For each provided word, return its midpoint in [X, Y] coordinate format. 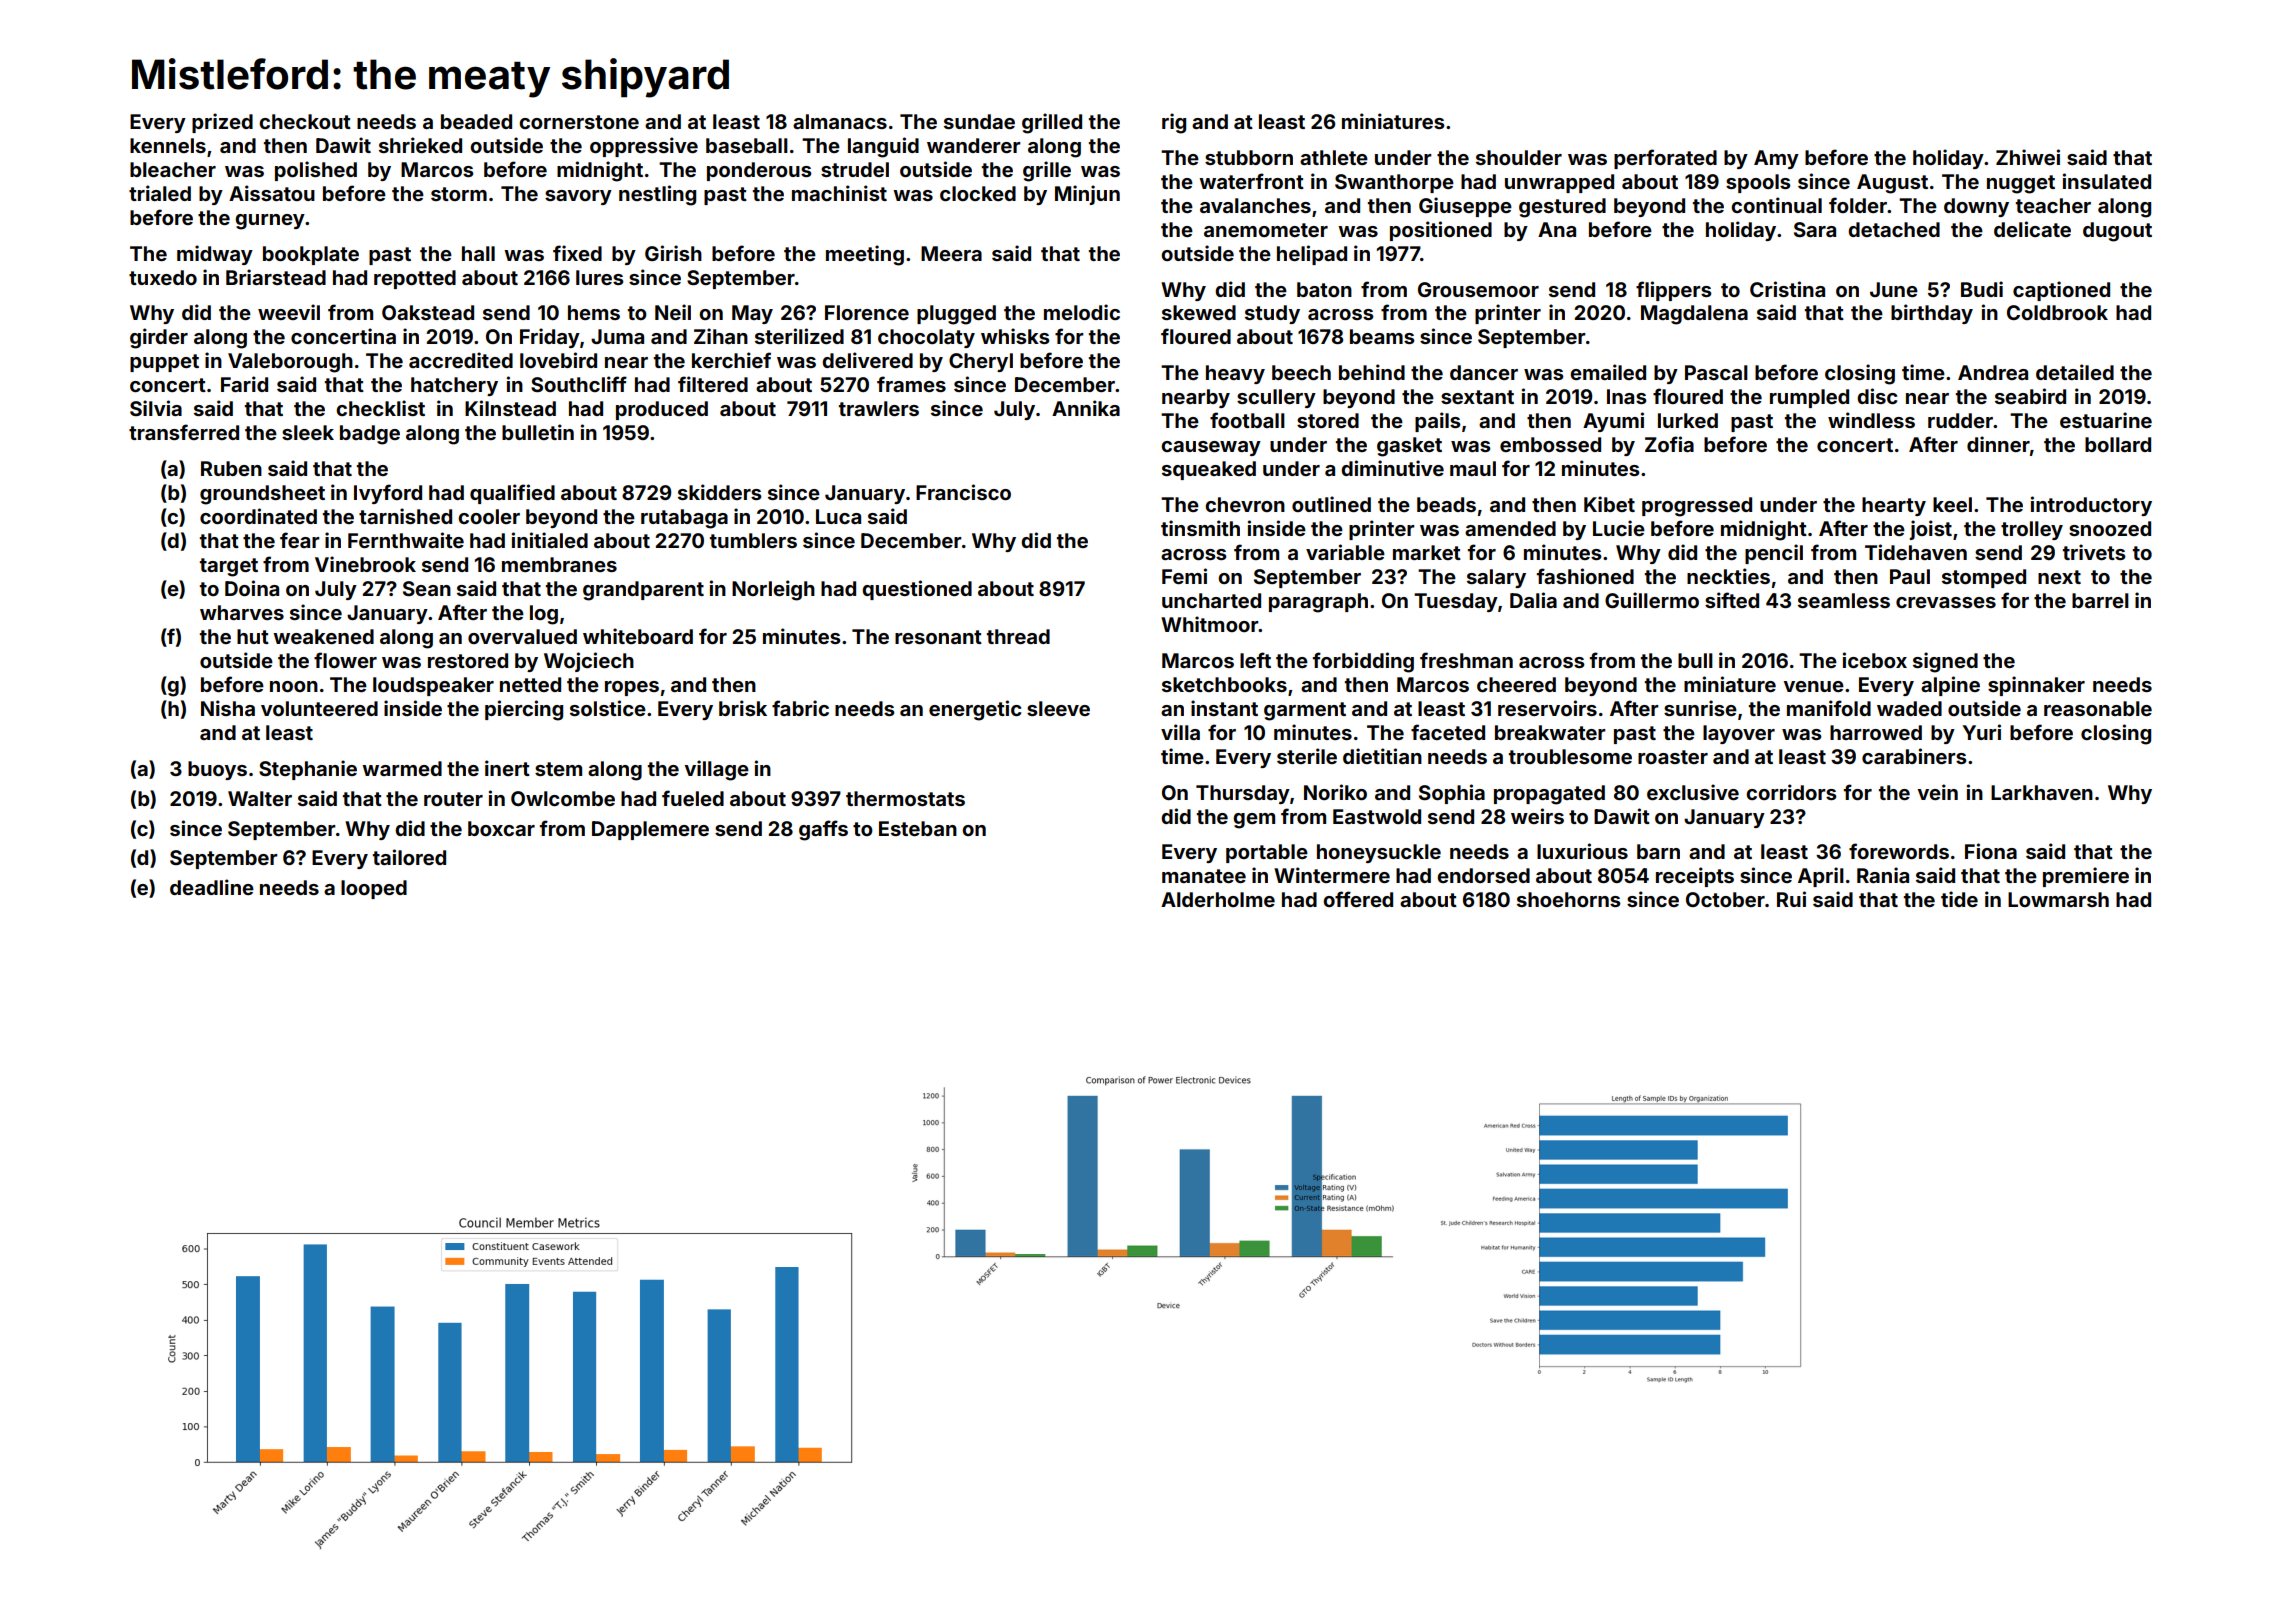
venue [1813, 686]
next [2059, 577]
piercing [524, 710]
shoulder [1519, 157]
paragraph [1318, 603]
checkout [305, 121]
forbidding [1363, 662]
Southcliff [579, 384]
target [229, 567]
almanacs [840, 121]
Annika [1086, 408]
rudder [1960, 420]
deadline [212, 887]
